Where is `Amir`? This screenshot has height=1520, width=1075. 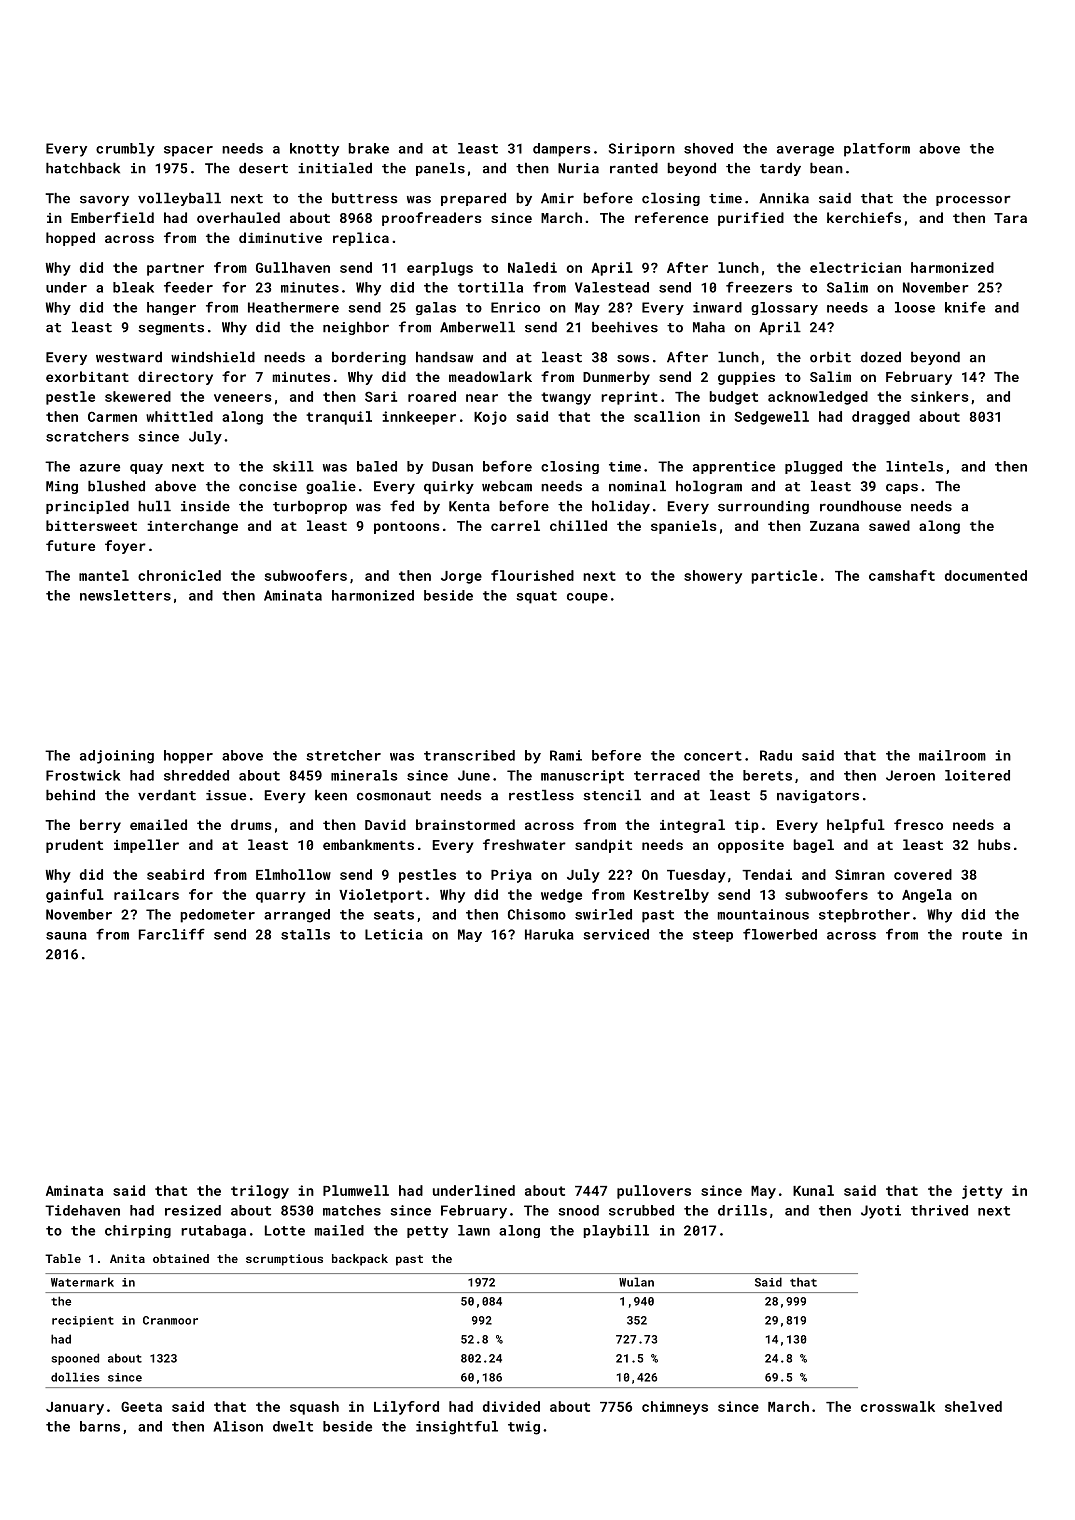
Amir is located at coordinates (557, 198).
